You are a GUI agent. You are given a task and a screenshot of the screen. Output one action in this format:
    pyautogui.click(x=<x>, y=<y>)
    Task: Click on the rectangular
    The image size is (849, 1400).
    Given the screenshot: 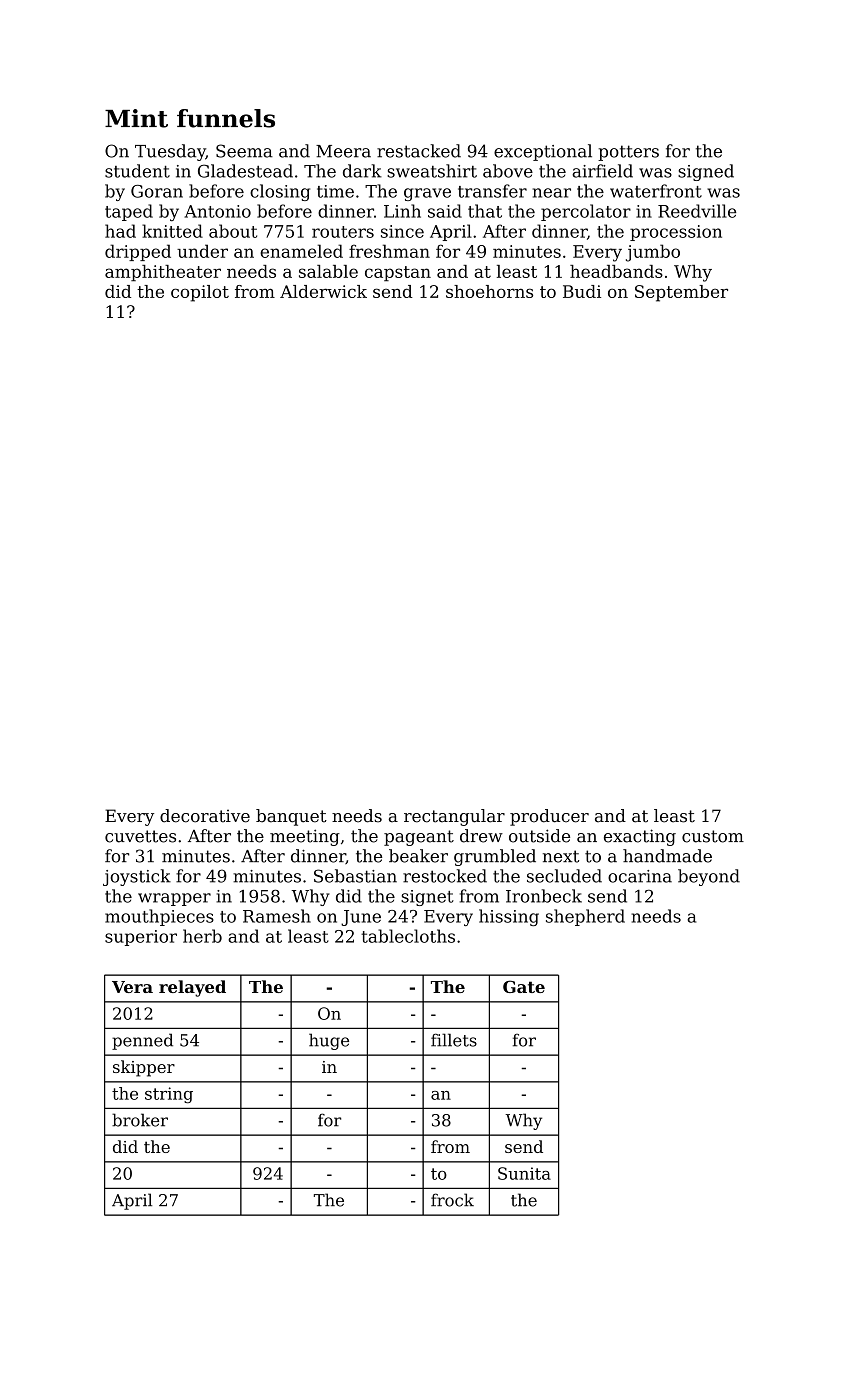 What is the action you would take?
    pyautogui.click(x=454, y=817)
